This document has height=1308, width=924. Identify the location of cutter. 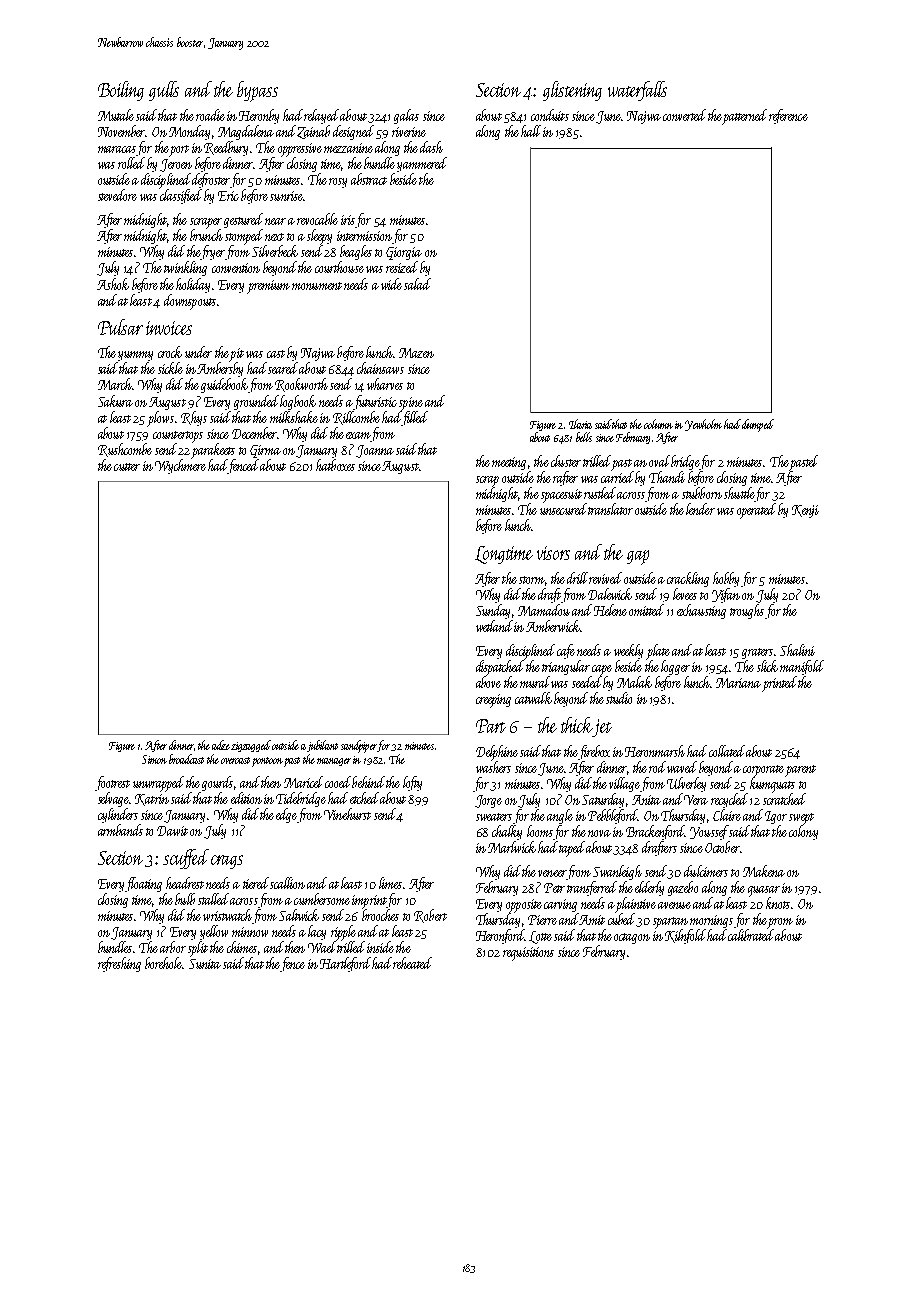
(127, 467).
